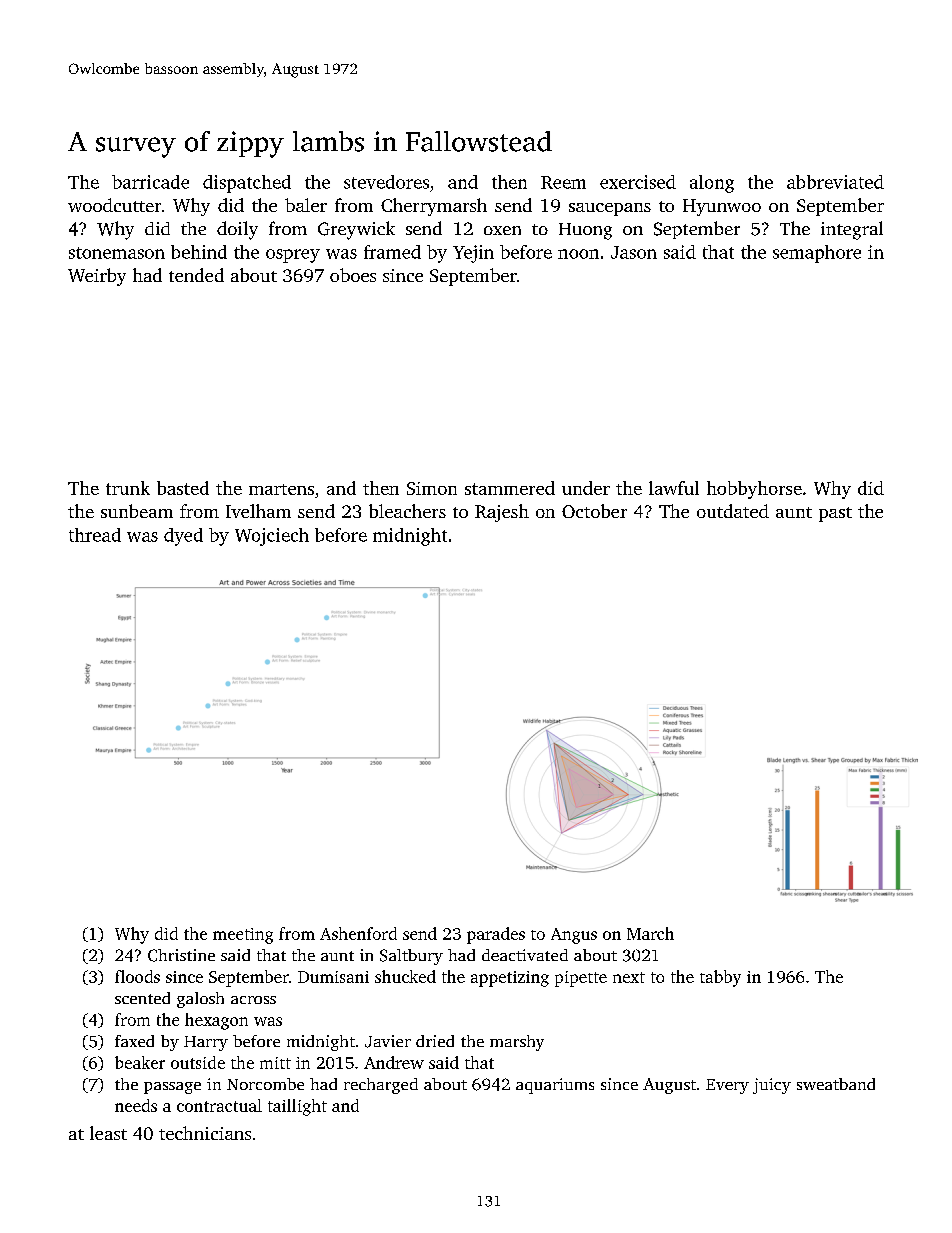 The image size is (952, 1233). What do you see at coordinates (555, 1086) in the image?
I see `aquariums` at bounding box center [555, 1086].
